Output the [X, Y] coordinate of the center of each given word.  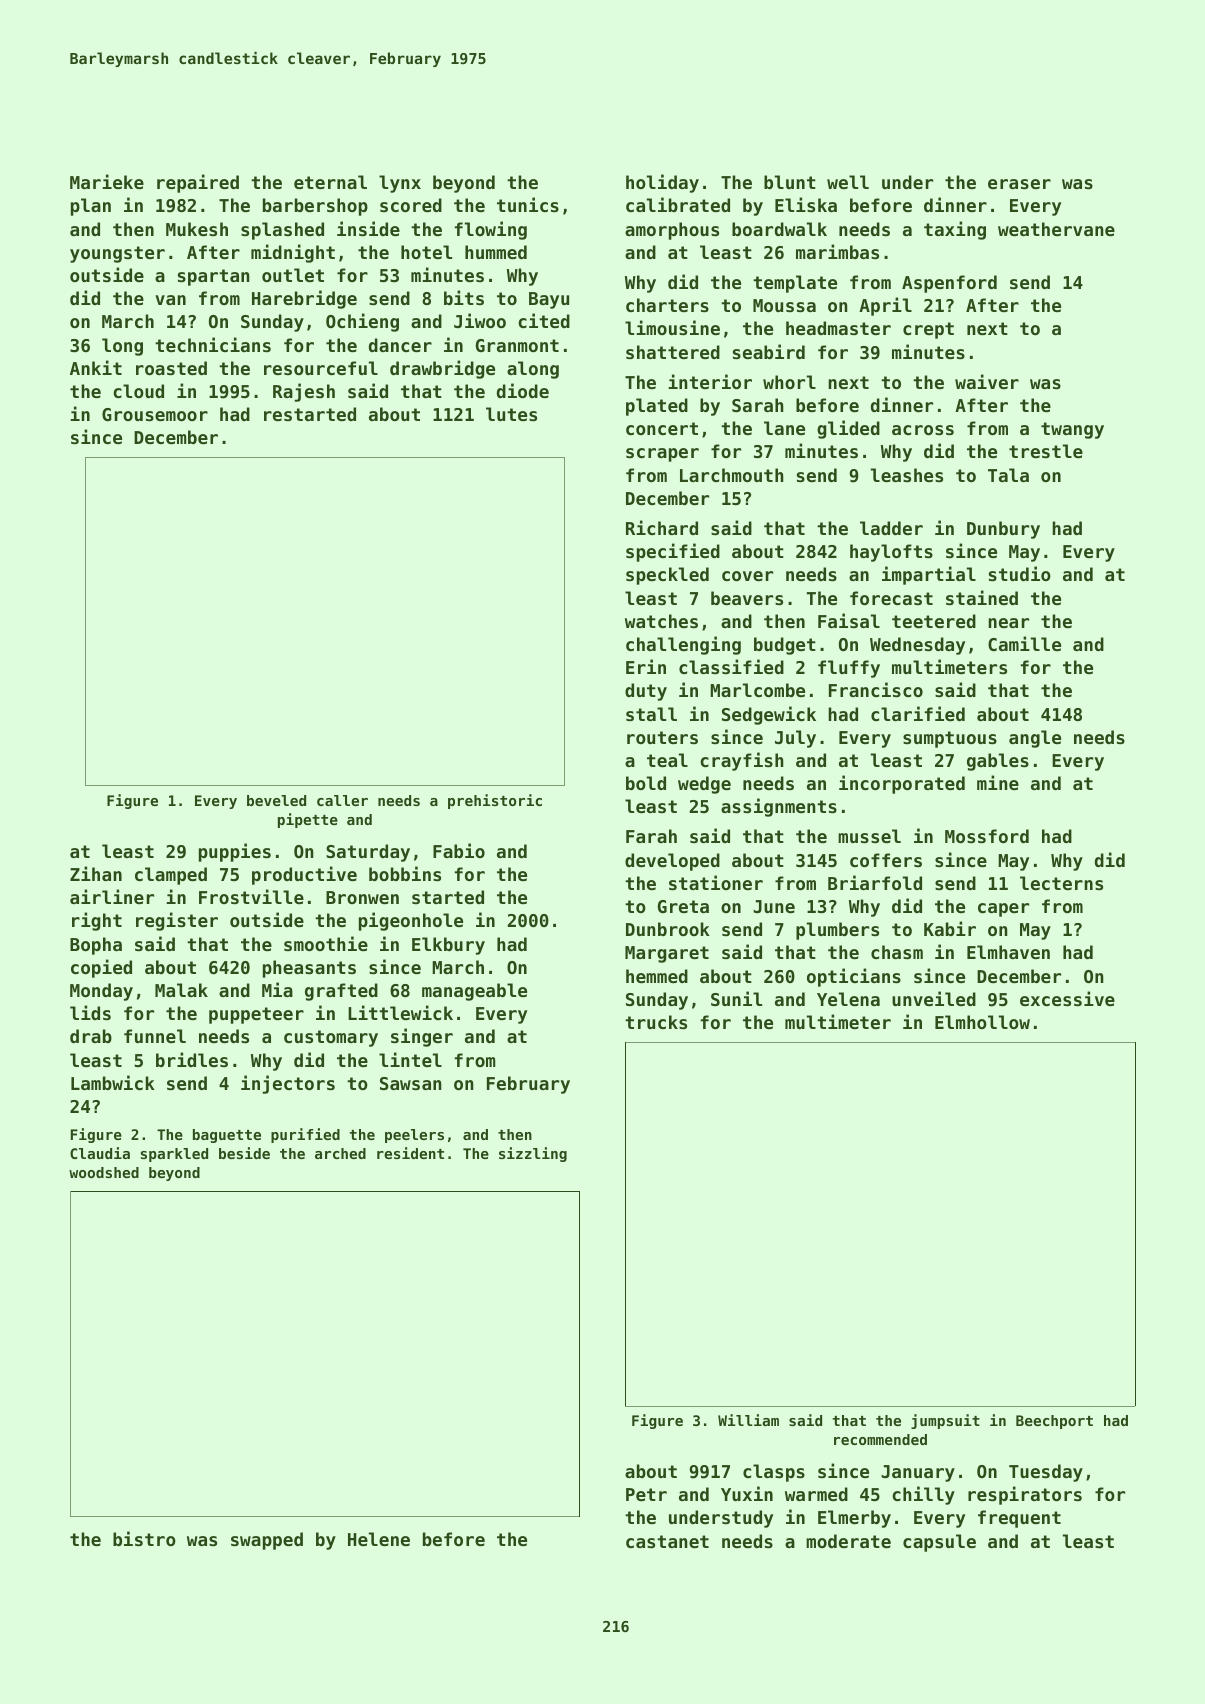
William [748, 1420]
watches [661, 621]
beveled [276, 800]
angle [1035, 739]
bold [646, 783]
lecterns [1061, 883]
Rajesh [304, 392]
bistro [144, 1538]
